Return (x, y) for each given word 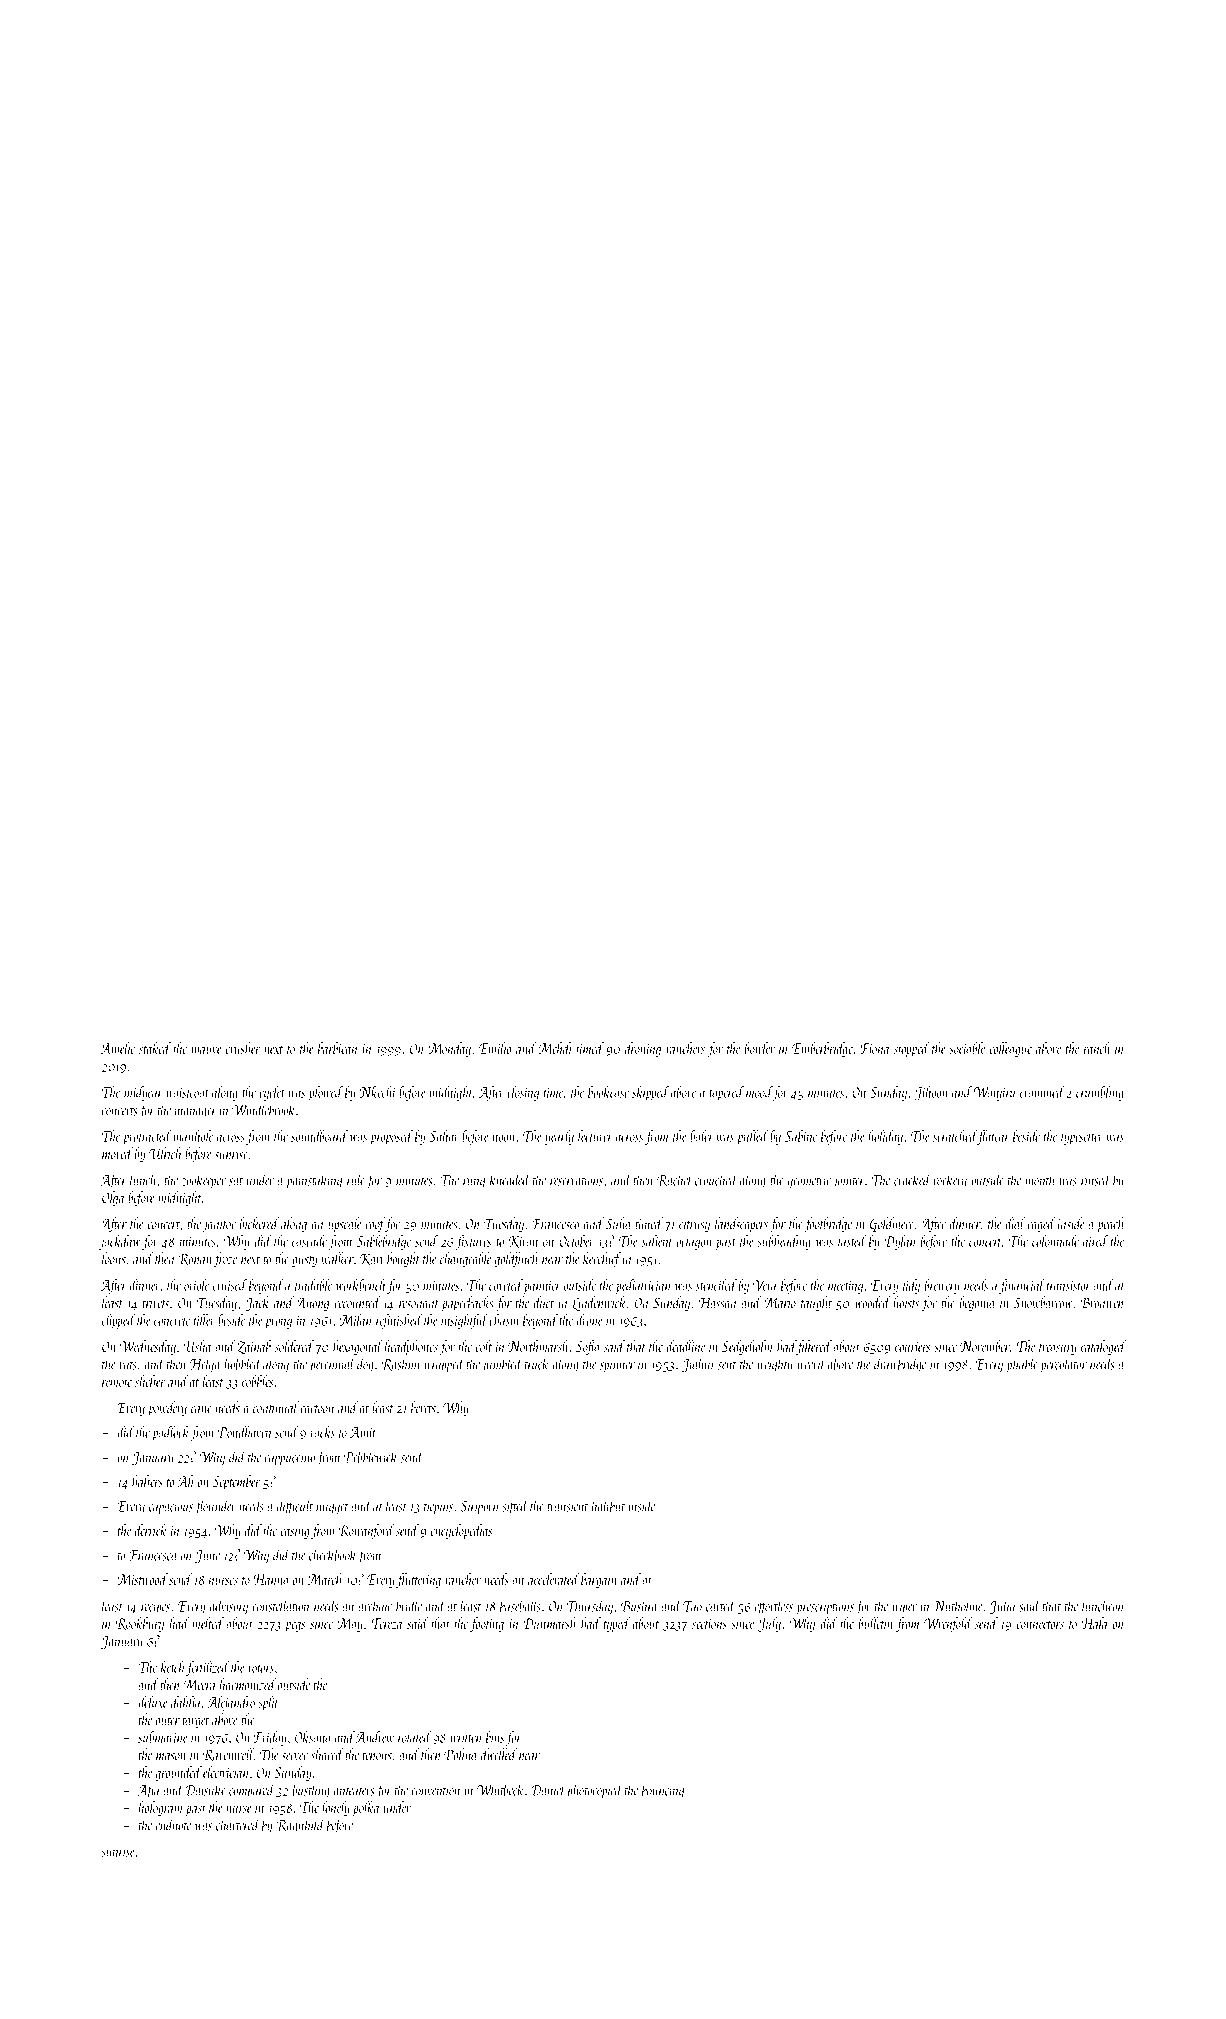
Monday (449, 1049)
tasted (852, 1241)
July (769, 1624)
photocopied (595, 1791)
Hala (1094, 1623)
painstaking (314, 1181)
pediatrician (643, 1286)
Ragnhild (300, 1826)
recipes (155, 1608)
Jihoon (931, 1093)
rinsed (1096, 1179)
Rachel (675, 1180)
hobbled (242, 1364)
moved (117, 1153)
